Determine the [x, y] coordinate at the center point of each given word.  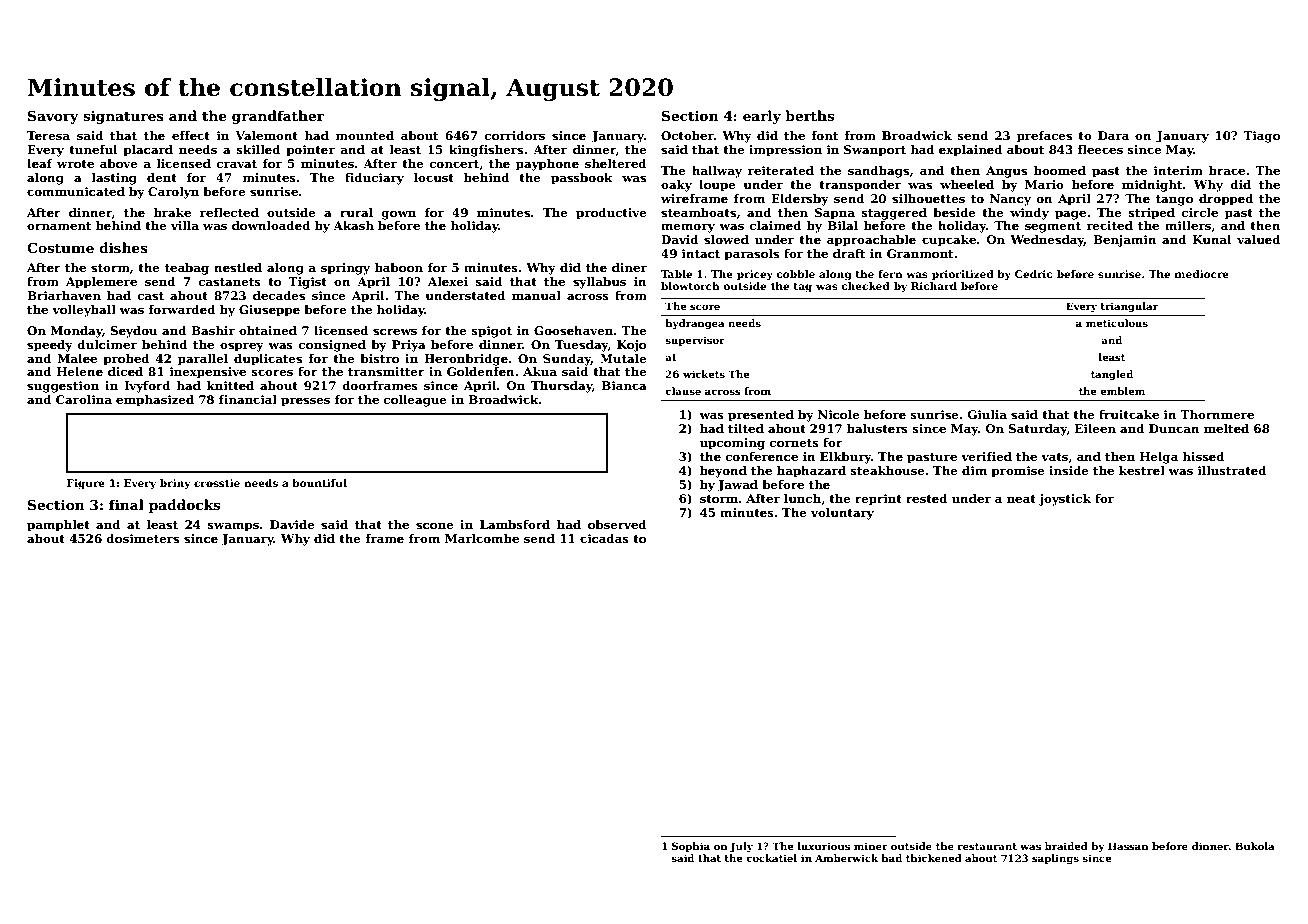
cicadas [604, 538]
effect [191, 135]
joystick [1065, 500]
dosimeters [143, 538]
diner [629, 267]
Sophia [691, 847]
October [687, 135]
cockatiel [771, 858]
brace [1227, 170]
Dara [1113, 135]
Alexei [448, 281]
